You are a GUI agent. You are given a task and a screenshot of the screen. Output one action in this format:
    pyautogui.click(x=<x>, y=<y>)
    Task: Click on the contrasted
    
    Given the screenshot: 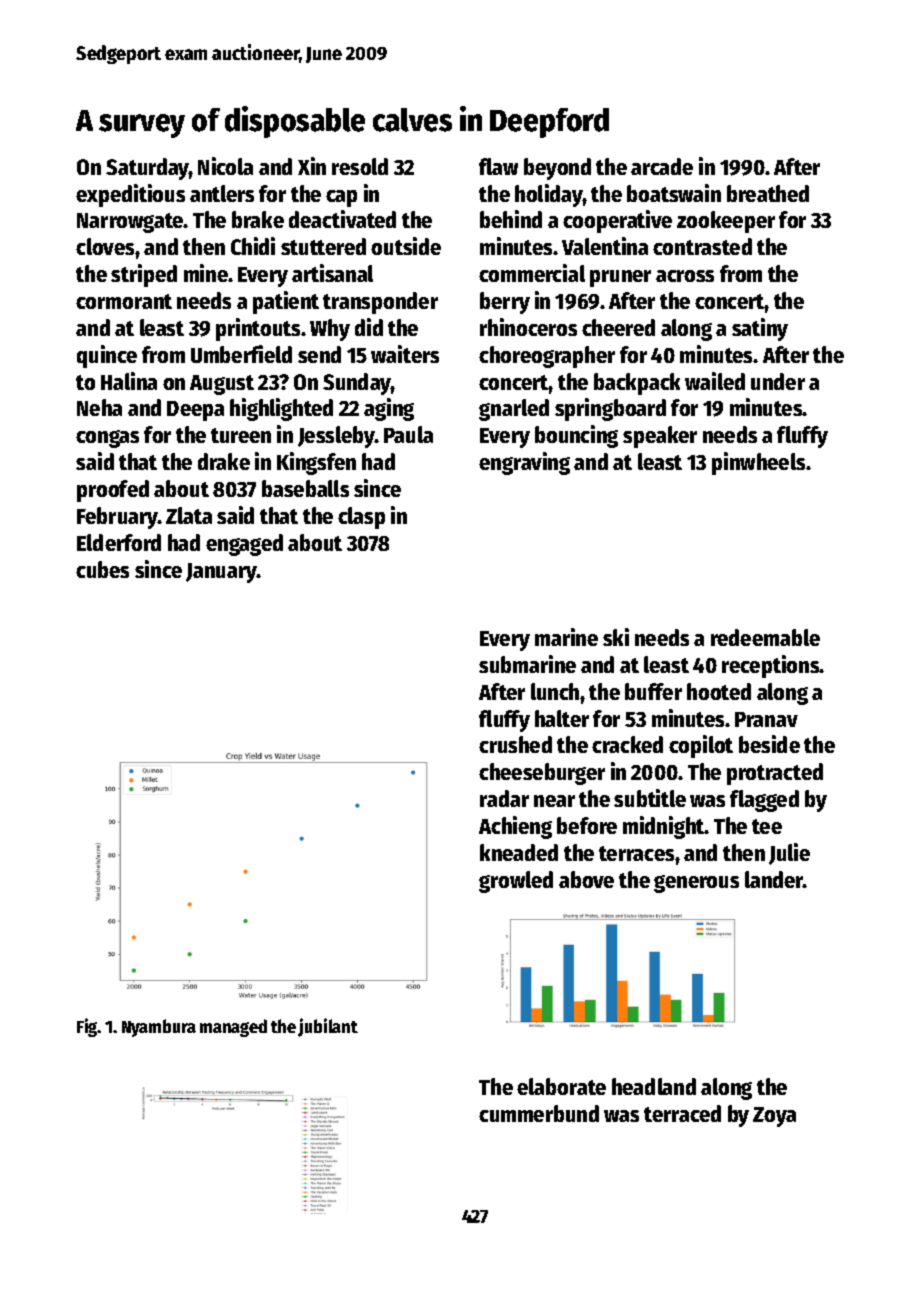 What is the action you would take?
    pyautogui.click(x=702, y=246)
